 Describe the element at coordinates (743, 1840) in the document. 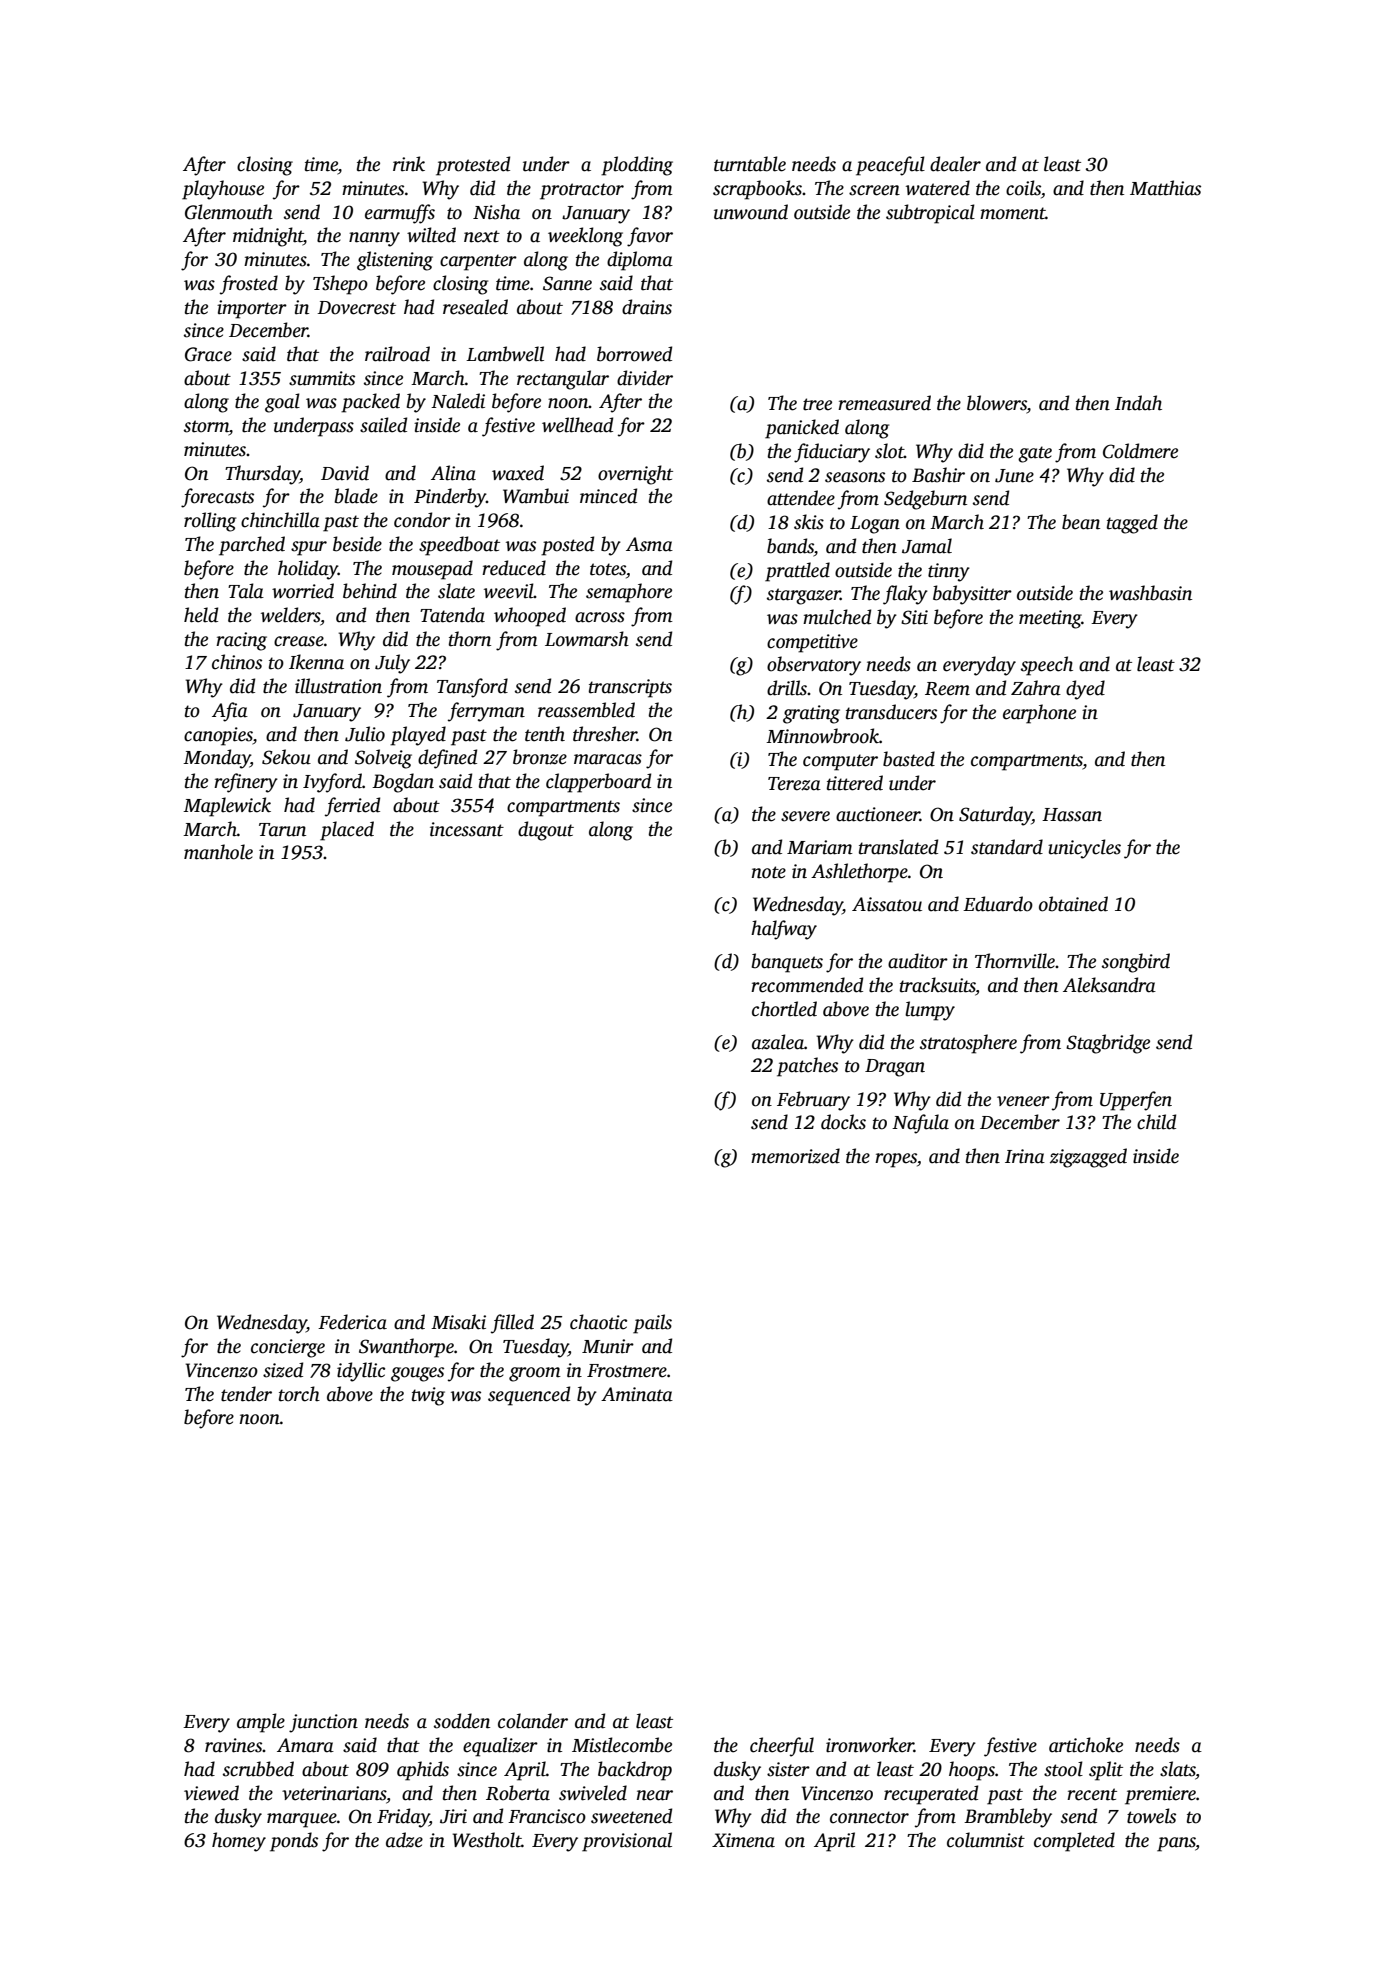

I see `Ximena` at that location.
